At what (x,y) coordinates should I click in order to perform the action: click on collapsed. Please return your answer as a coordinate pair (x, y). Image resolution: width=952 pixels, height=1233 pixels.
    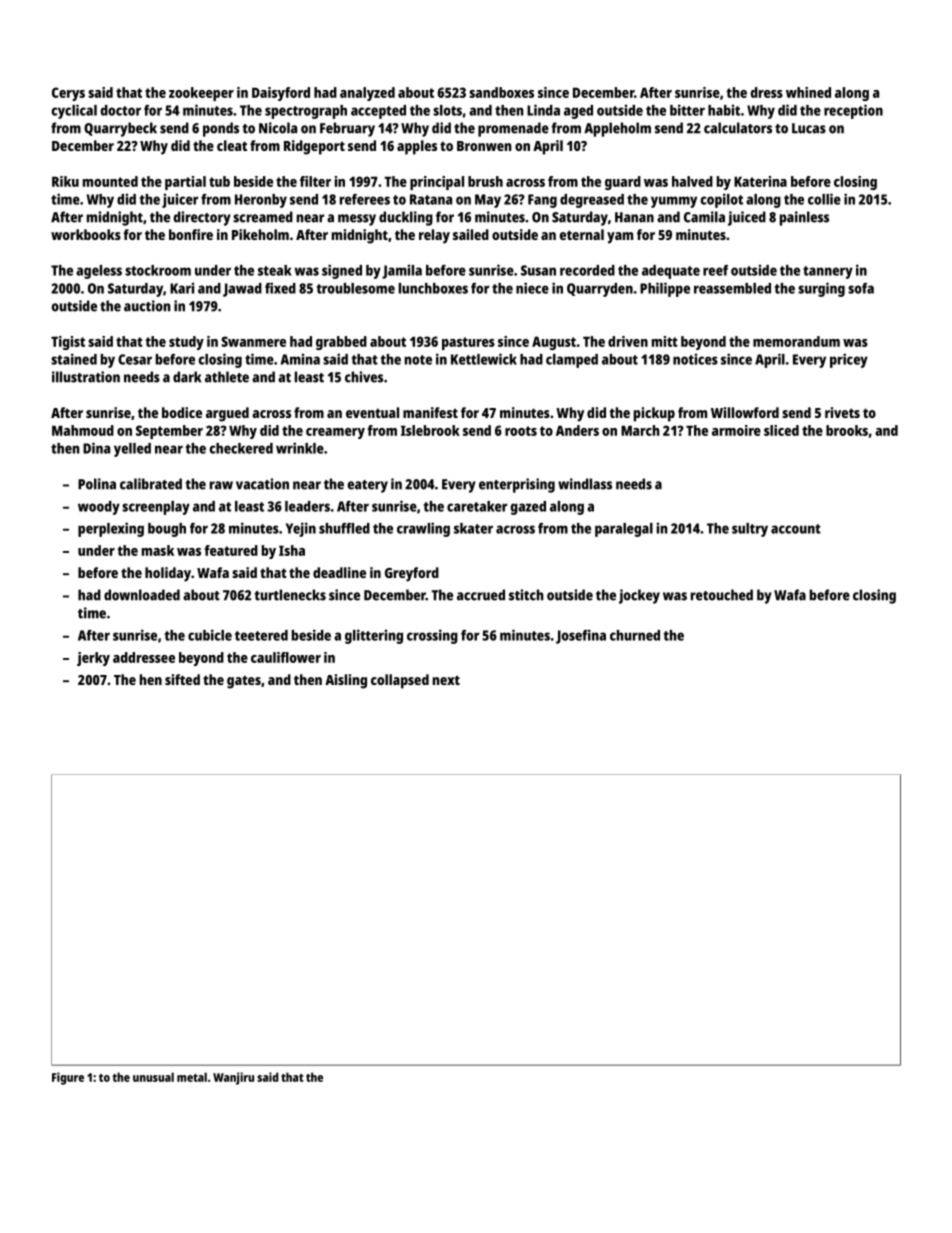
    Looking at the image, I should click on (400, 681).
